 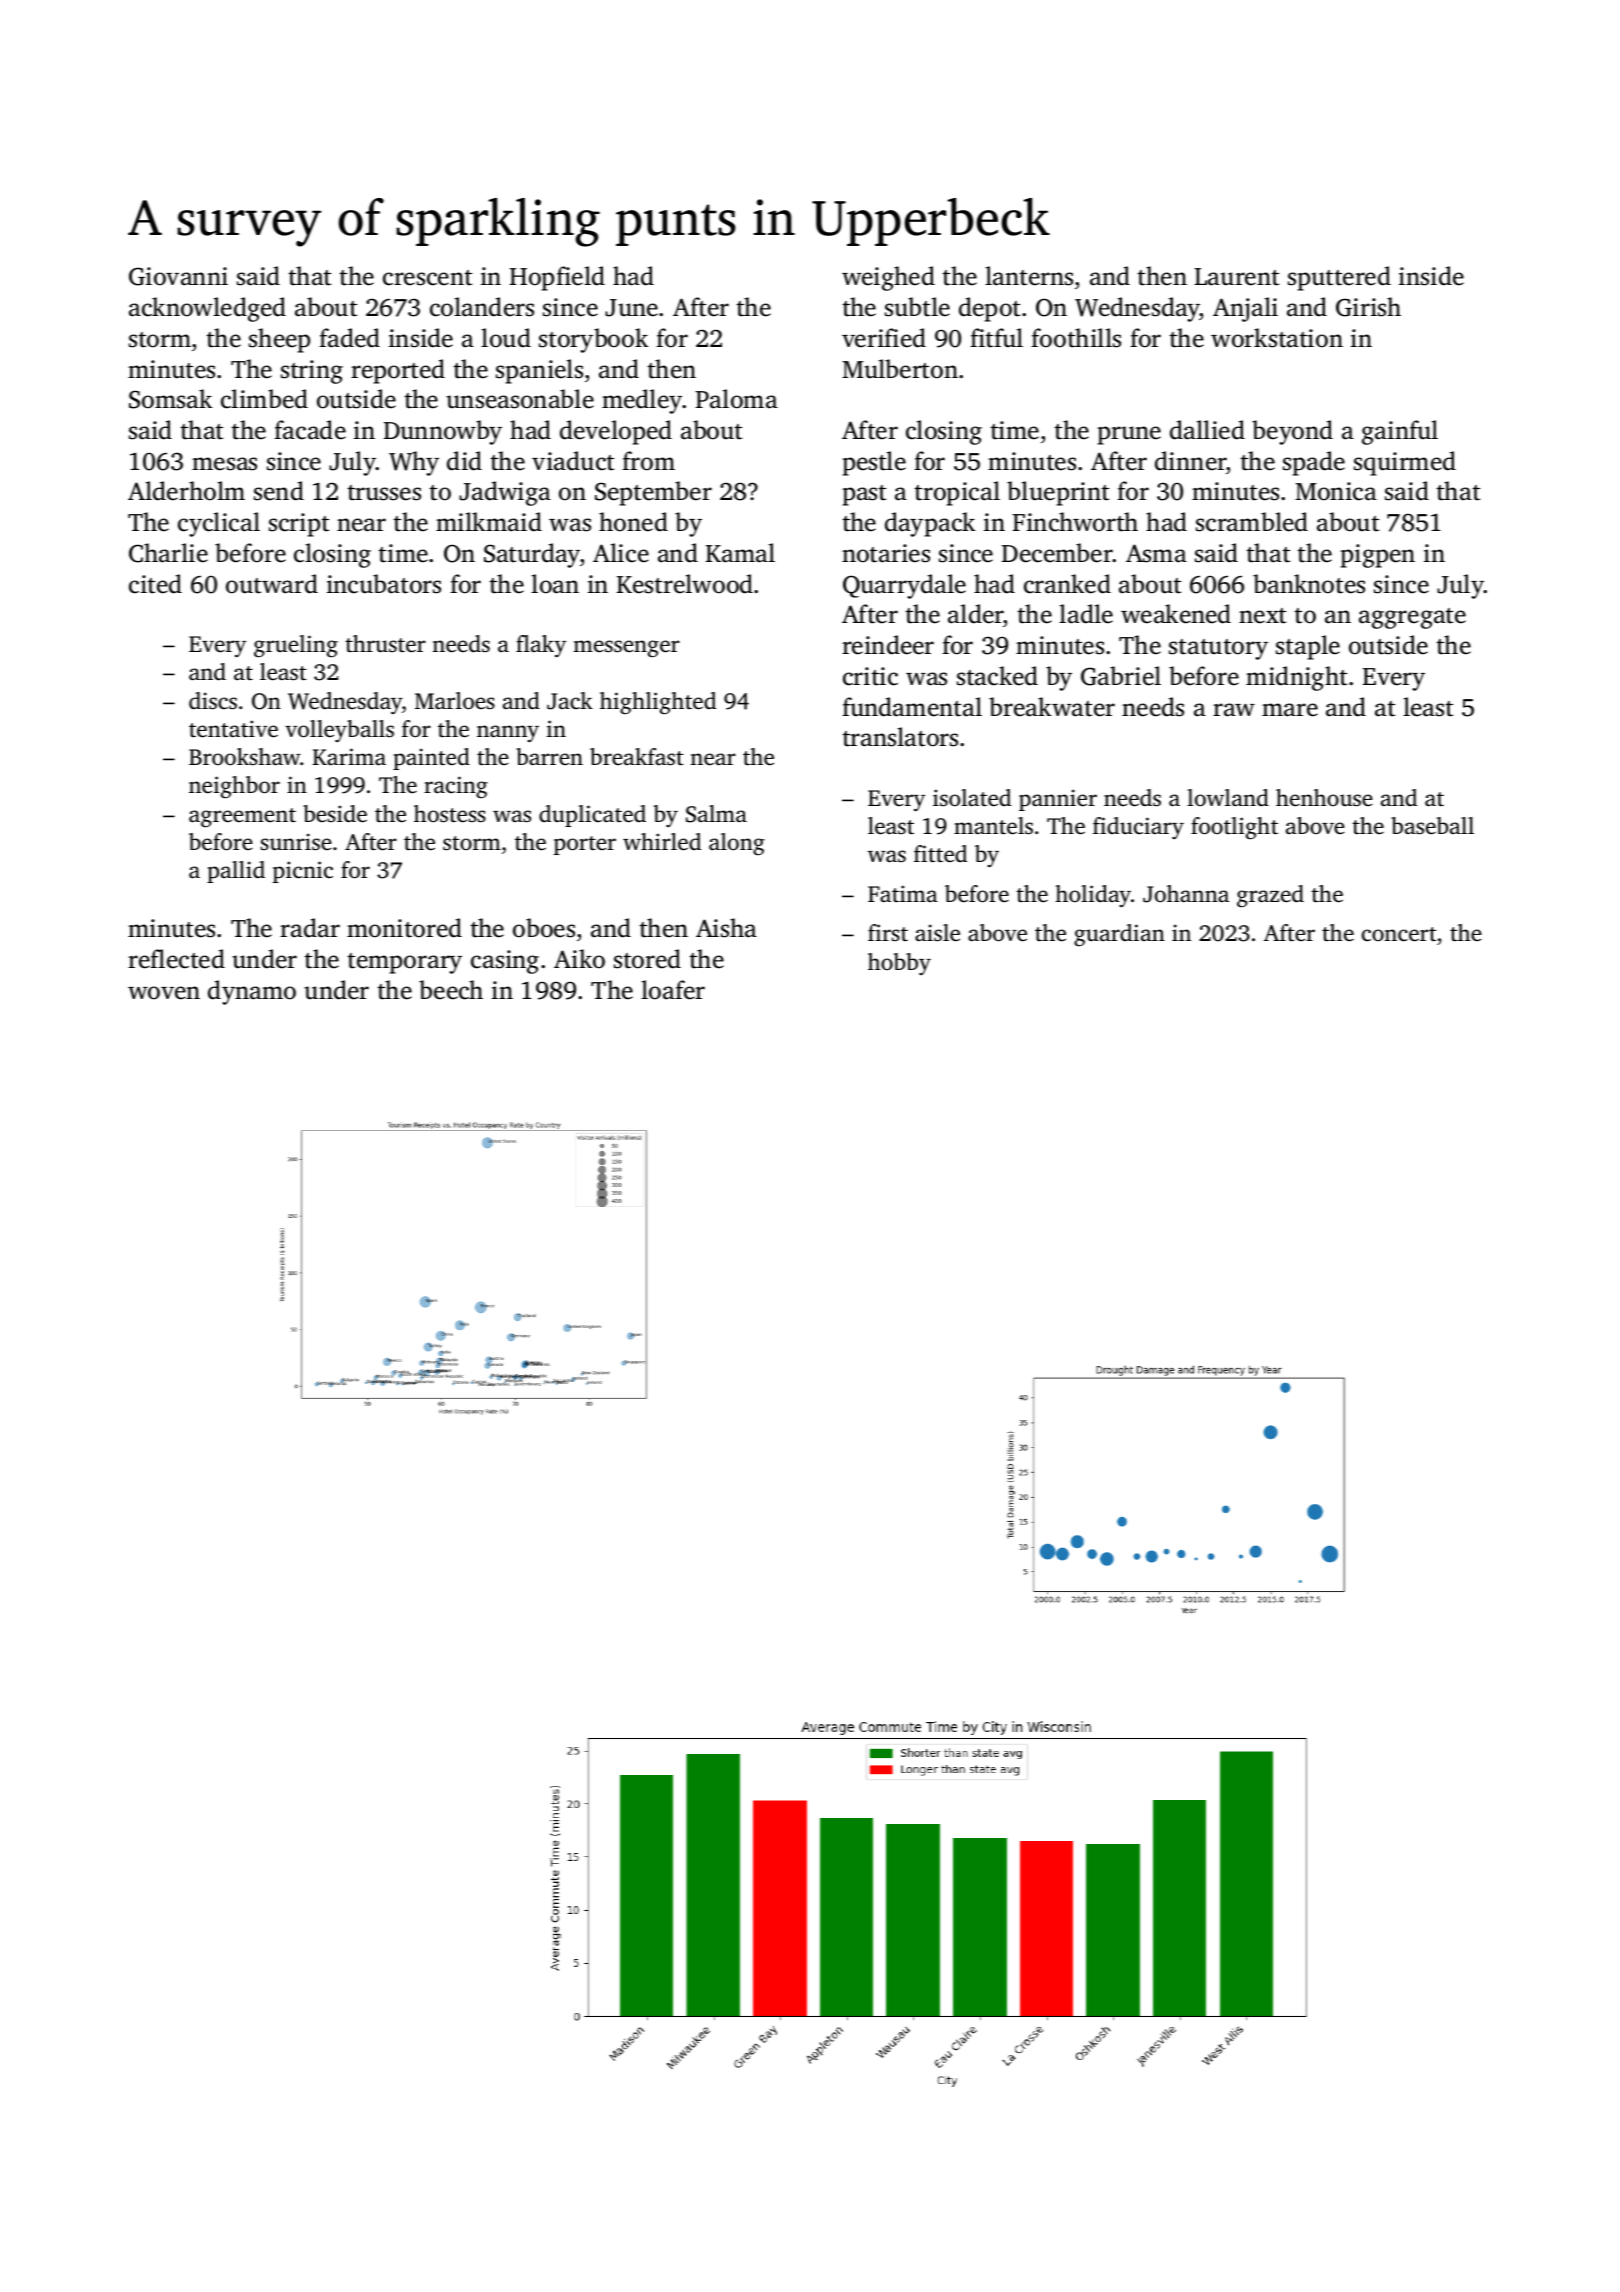 I want to click on Paloma, so click(x=736, y=399).
